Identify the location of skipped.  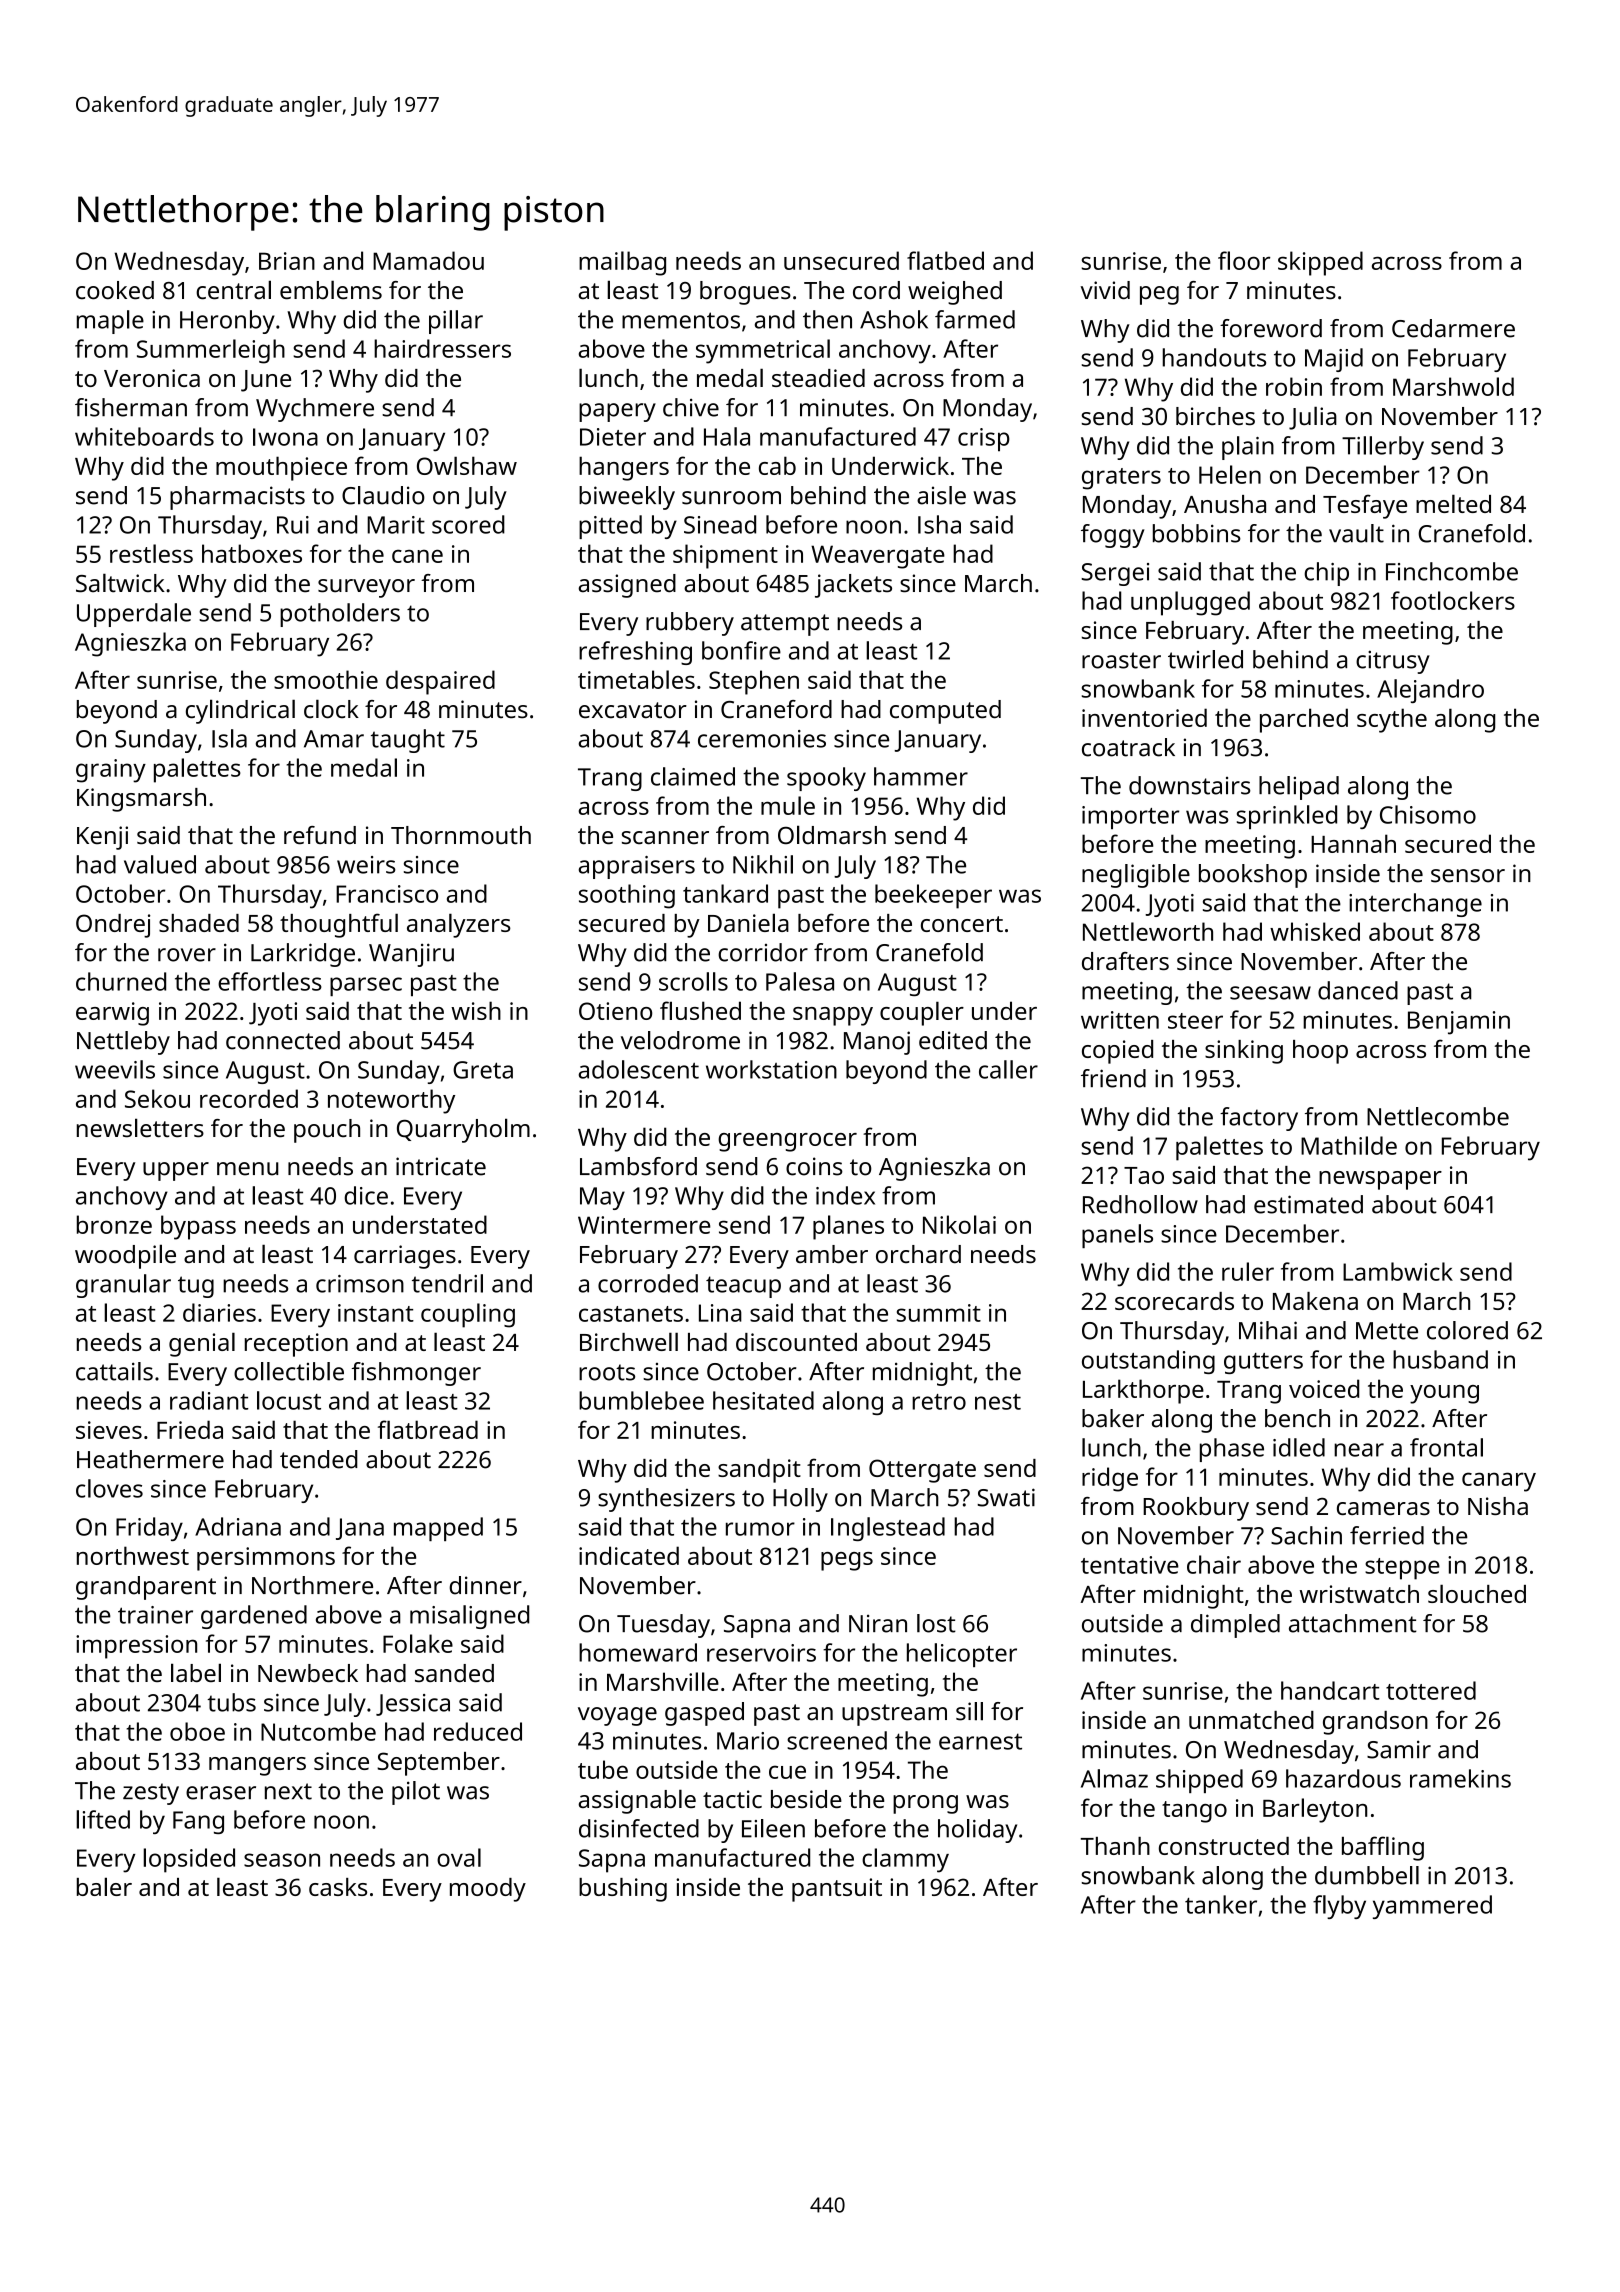
(1320, 263).
